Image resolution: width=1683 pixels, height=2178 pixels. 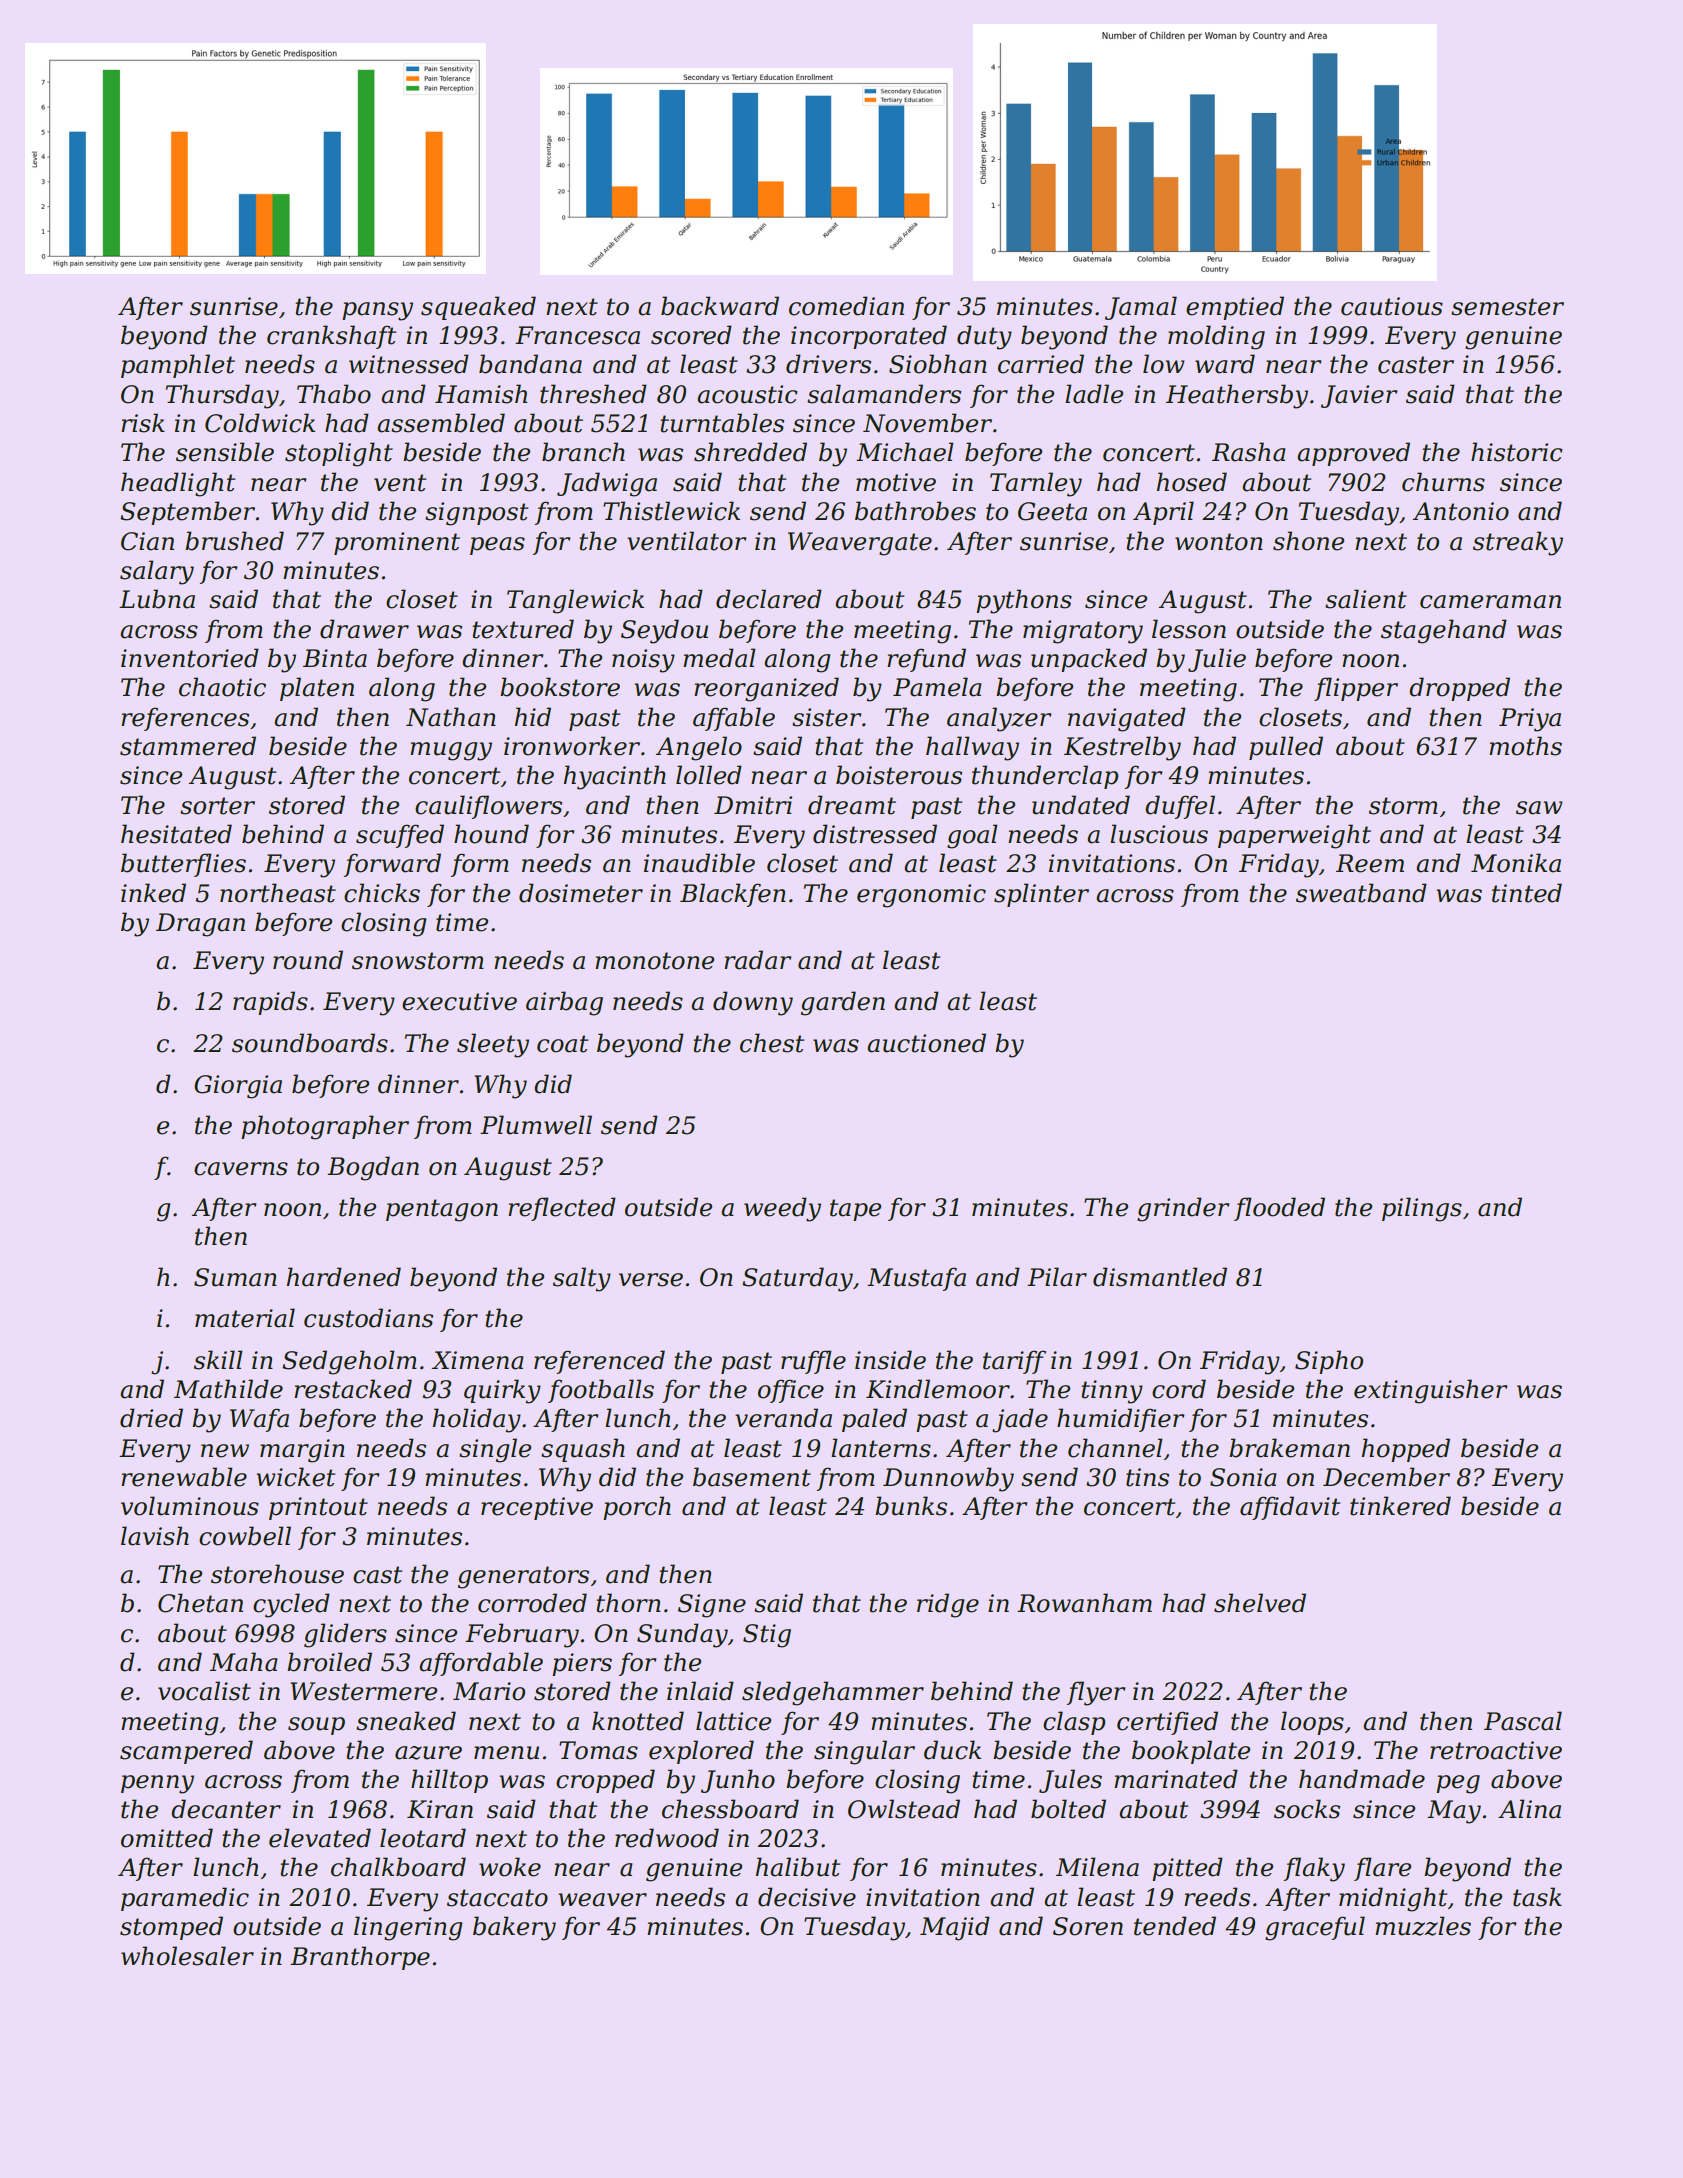 What do you see at coordinates (241, 1169) in the page?
I see `caverns` at bounding box center [241, 1169].
